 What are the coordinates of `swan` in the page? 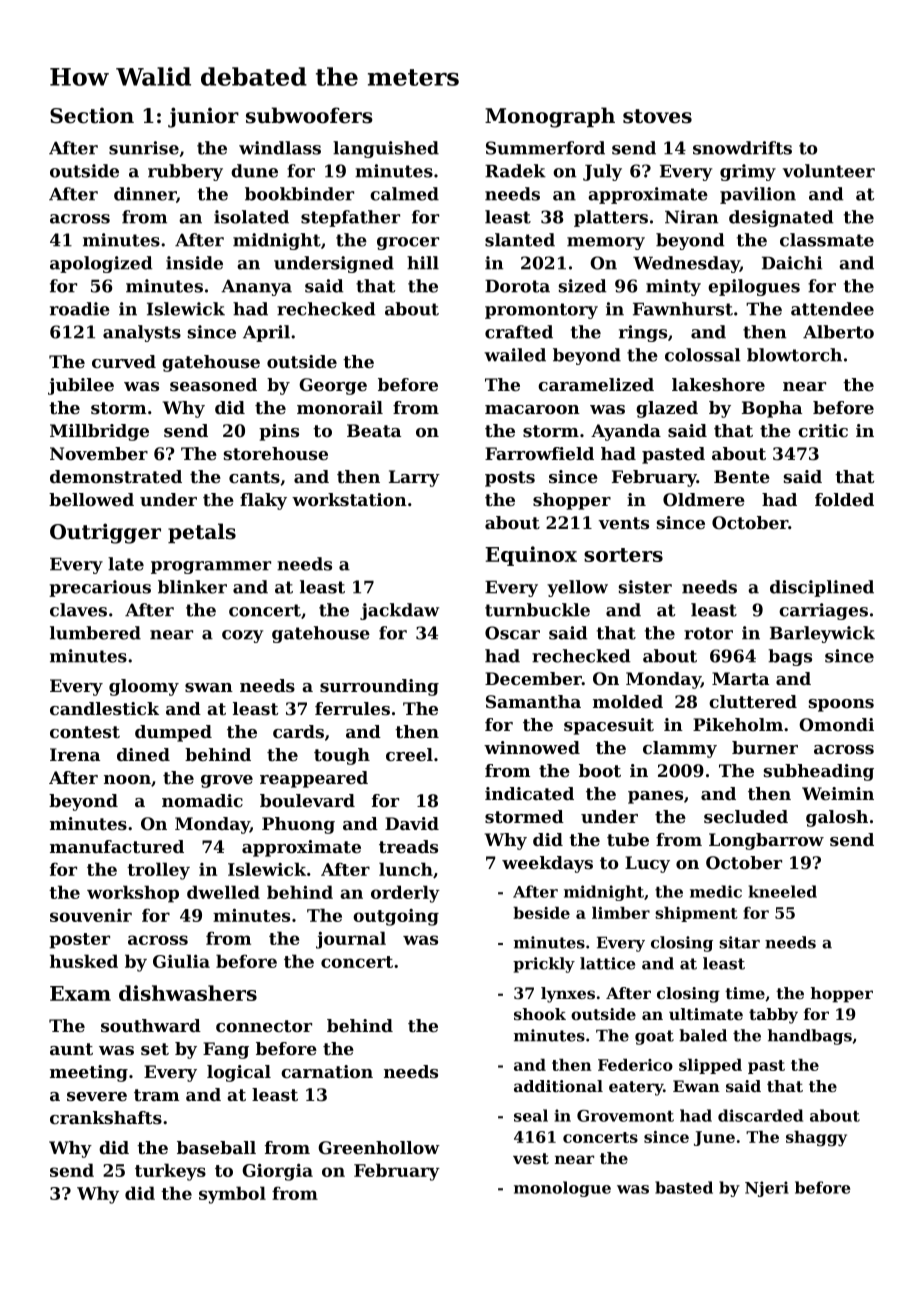 It's located at (209, 687).
